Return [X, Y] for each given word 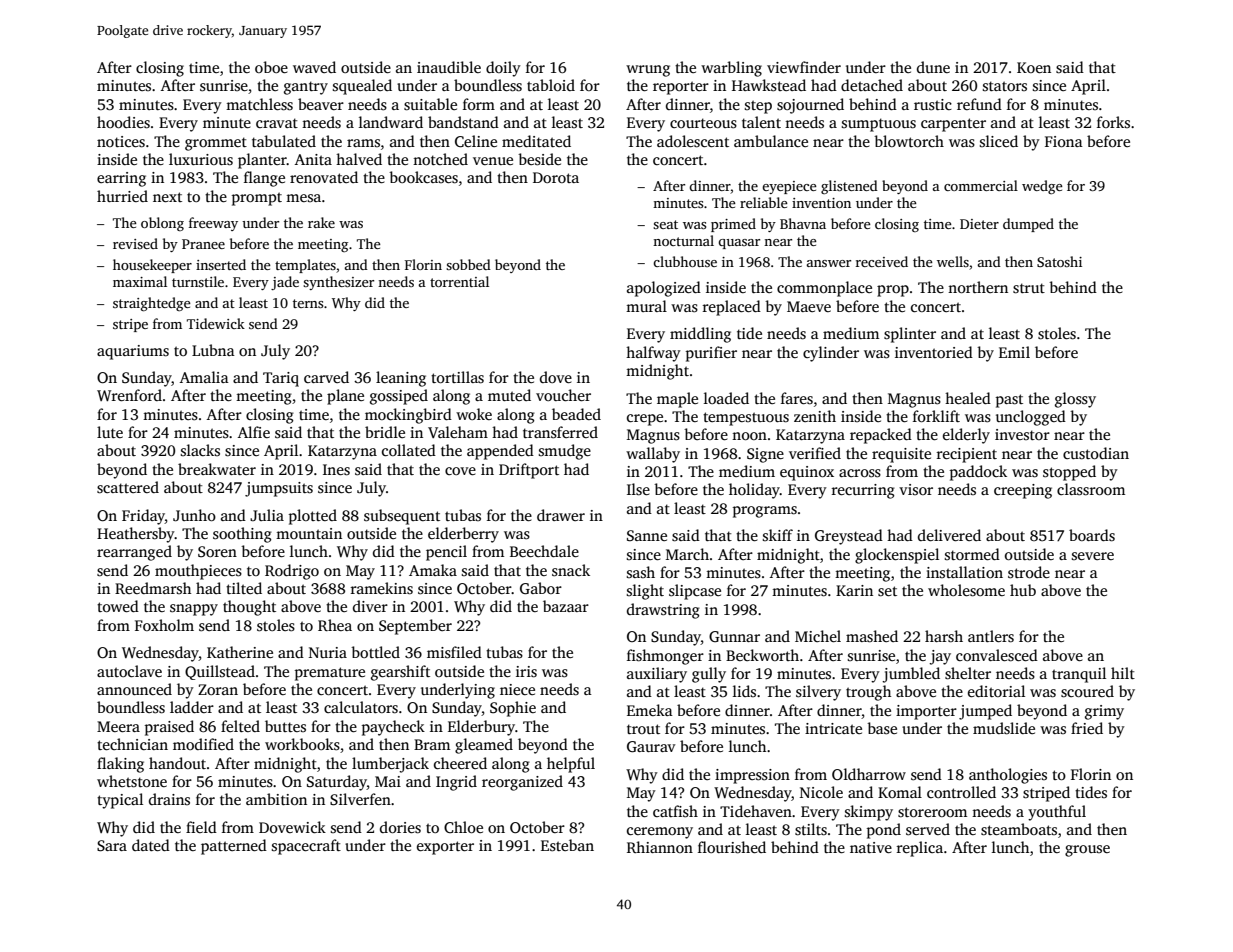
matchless [259, 104]
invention [821, 203]
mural [646, 306]
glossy [1075, 400]
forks [1113, 122]
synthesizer [338, 283]
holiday [754, 491]
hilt [1123, 673]
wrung [648, 71]
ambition [276, 799]
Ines [336, 470]
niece [517, 689]
